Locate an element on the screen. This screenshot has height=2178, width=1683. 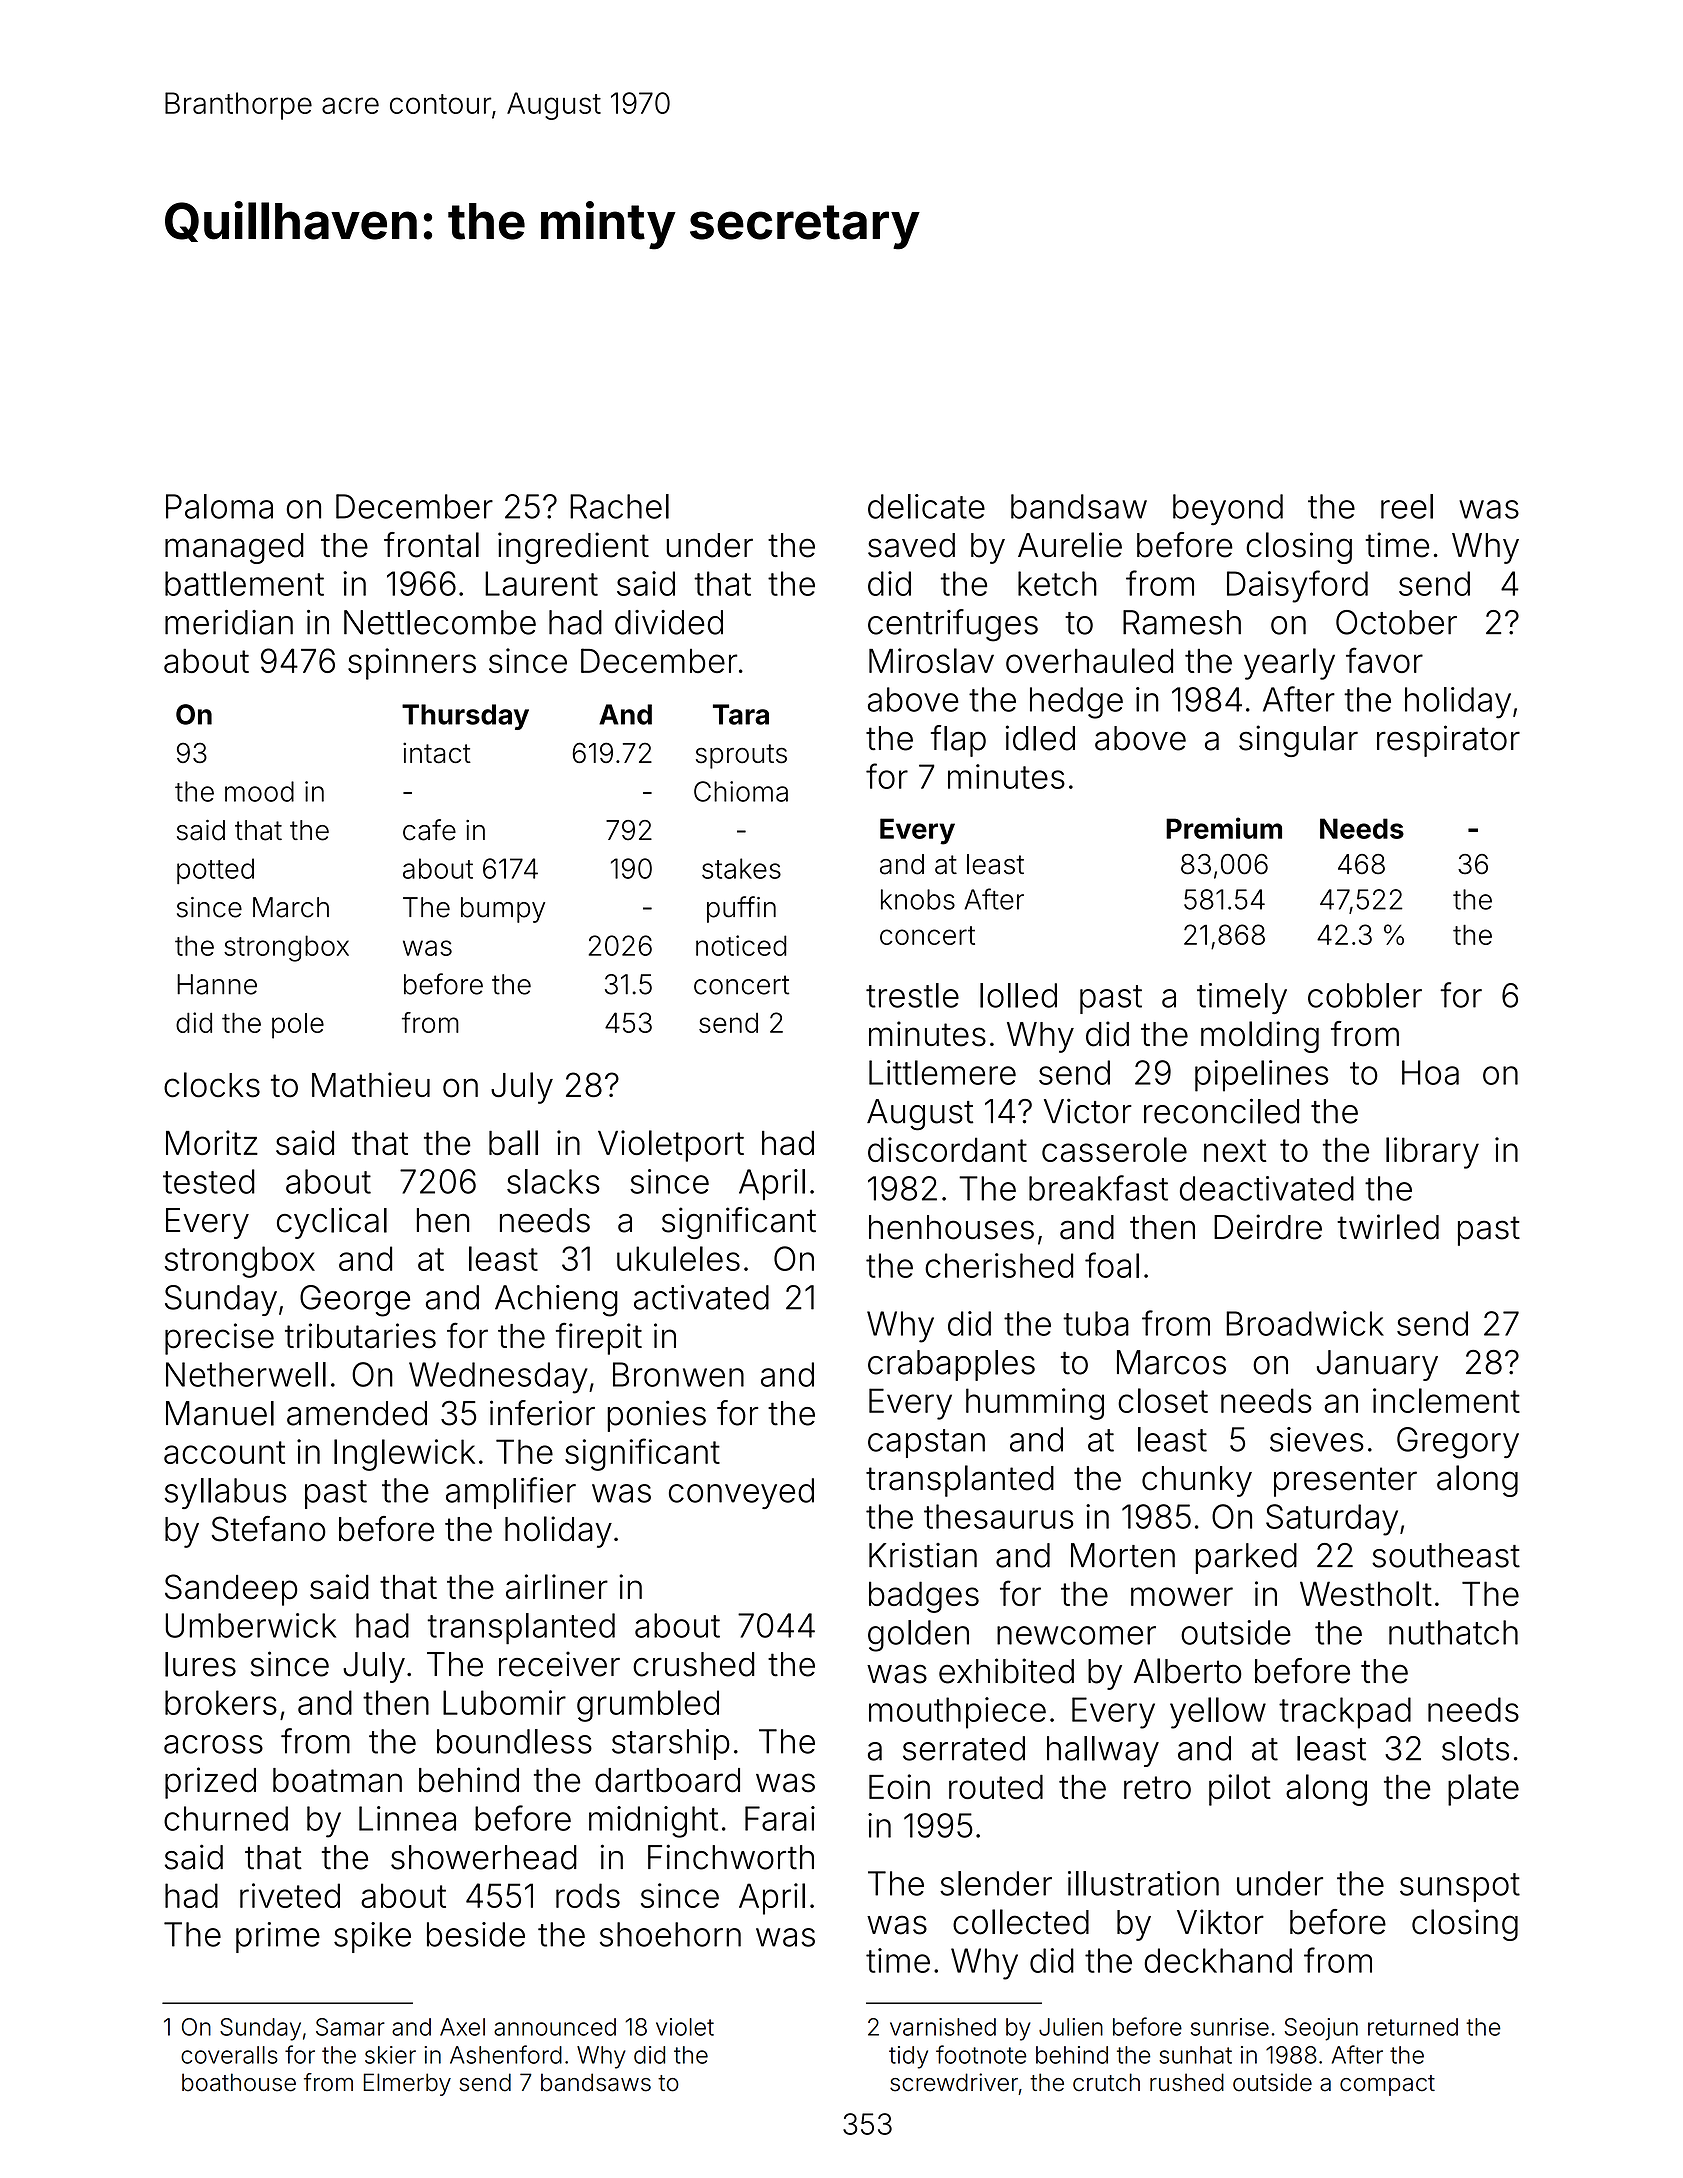
Rachel is located at coordinates (619, 506).
